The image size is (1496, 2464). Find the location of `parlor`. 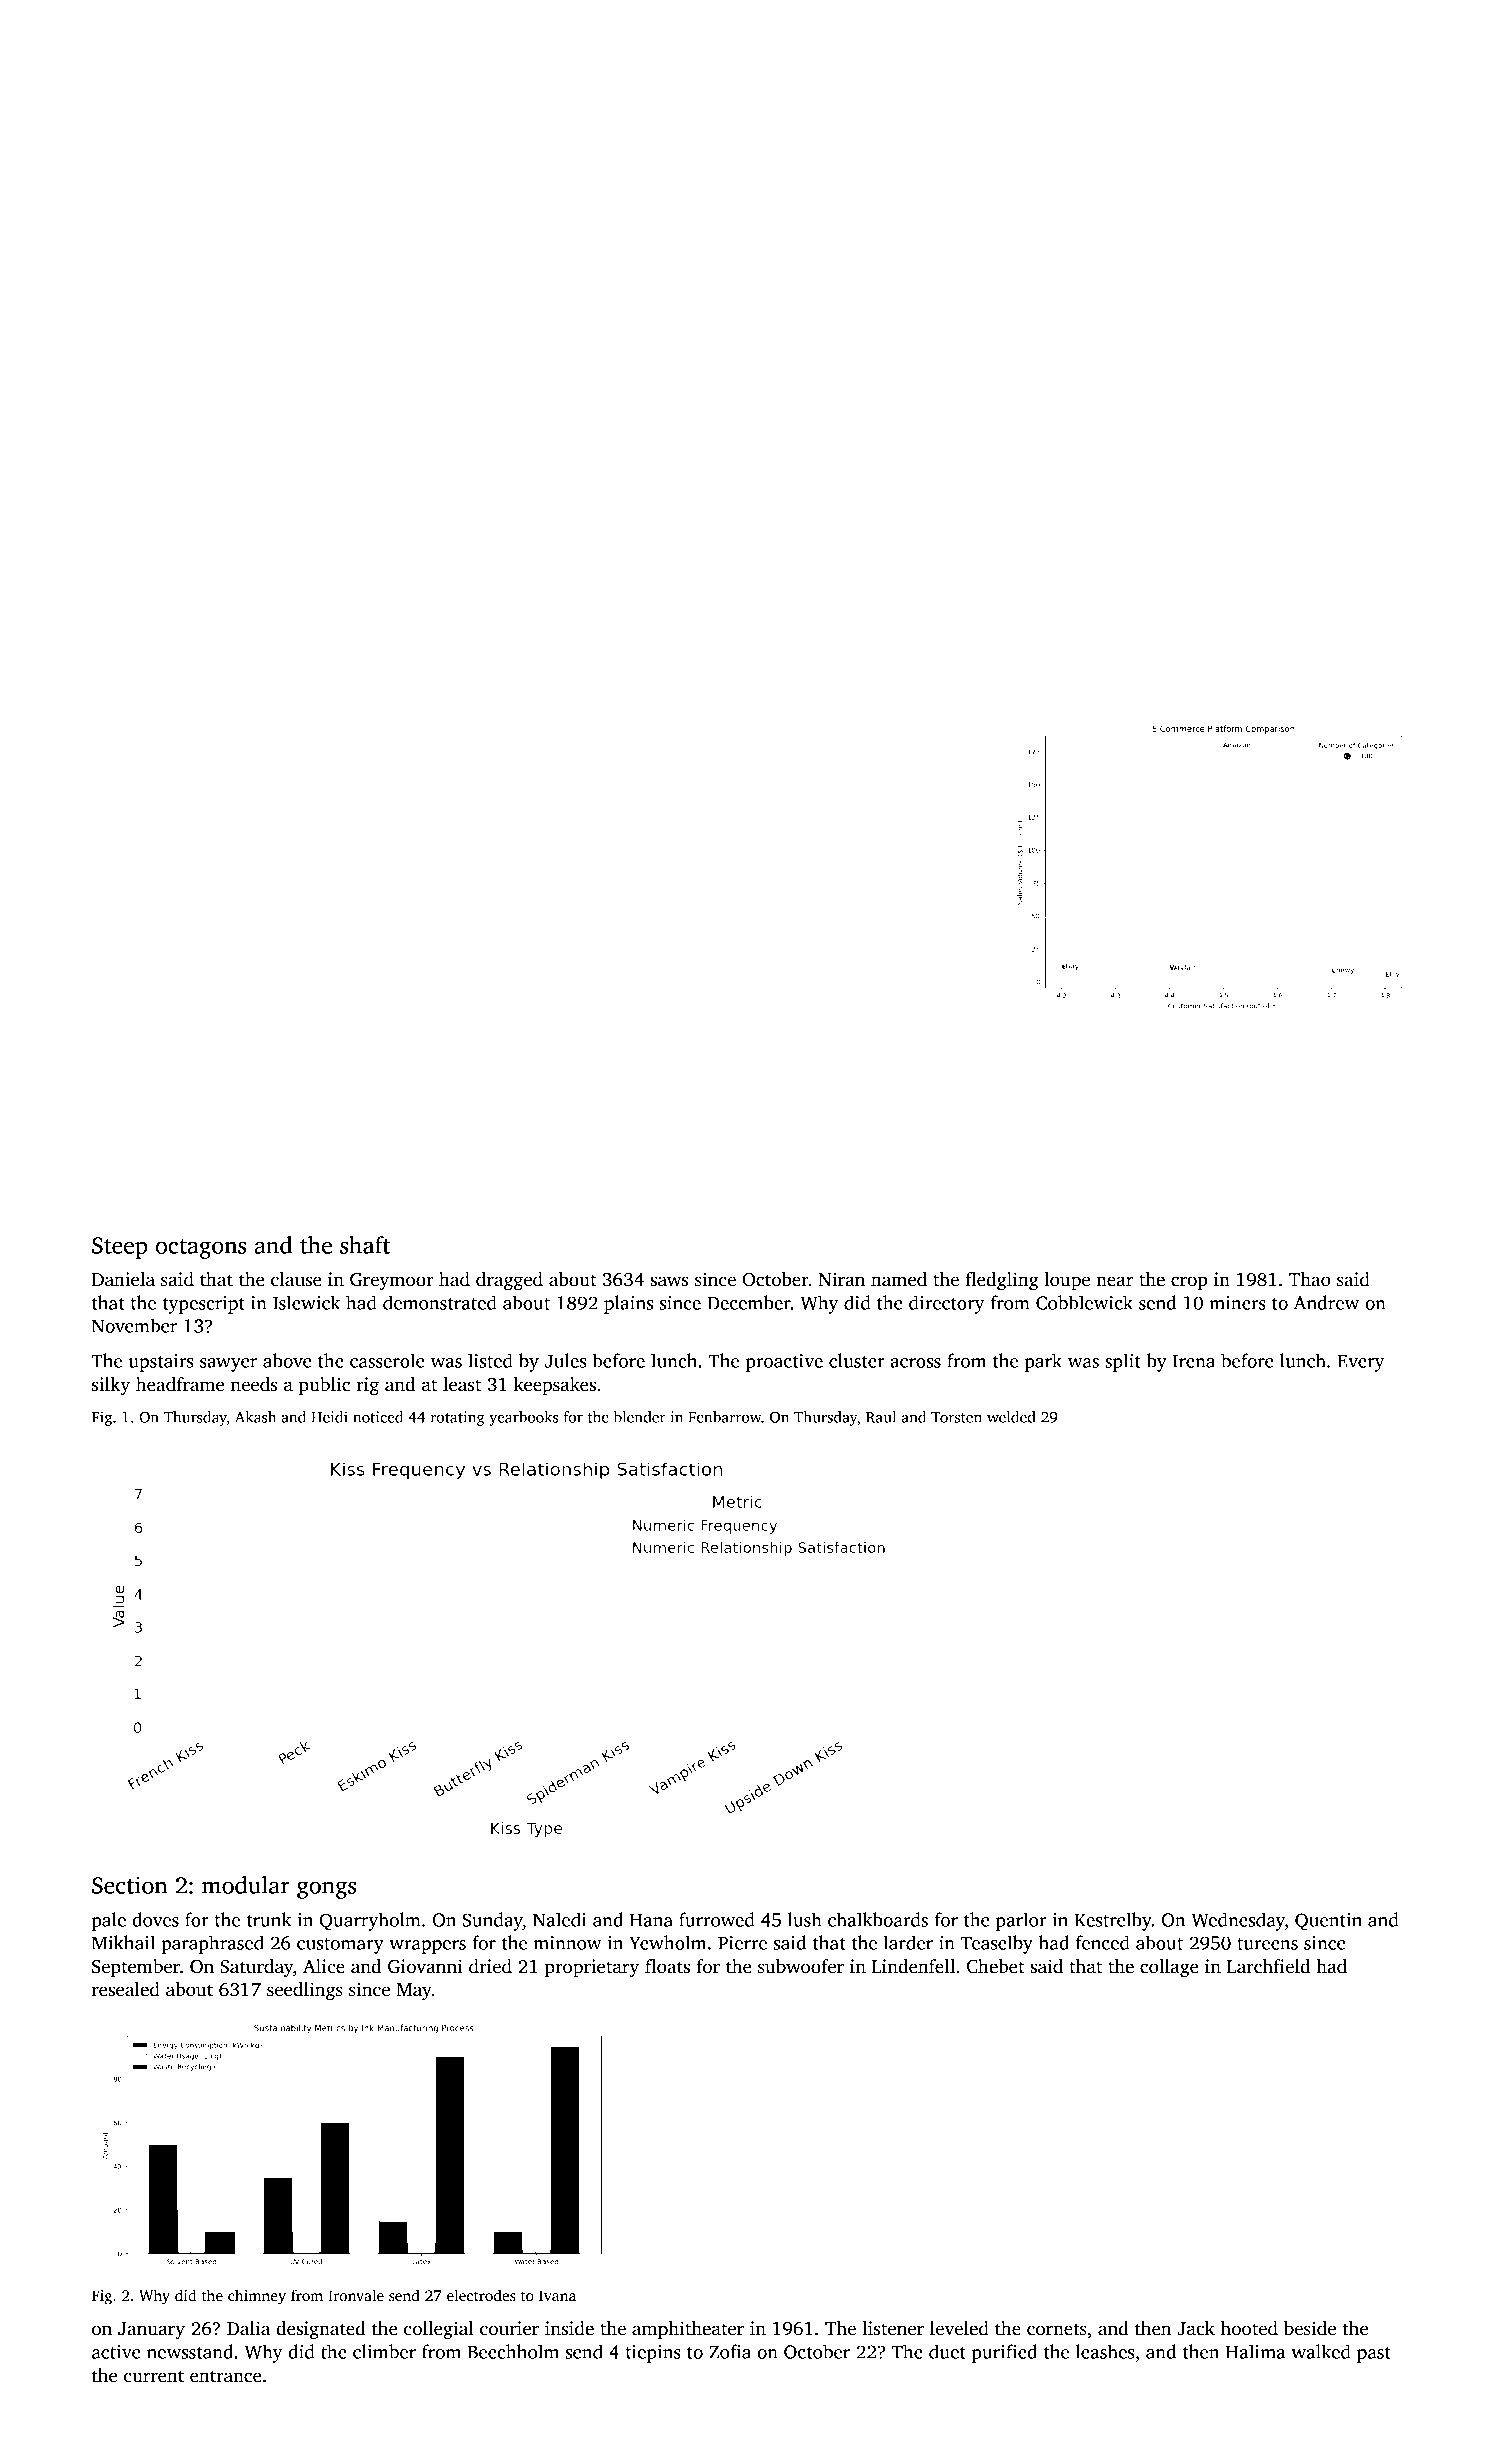

parlor is located at coordinates (1021, 1921).
